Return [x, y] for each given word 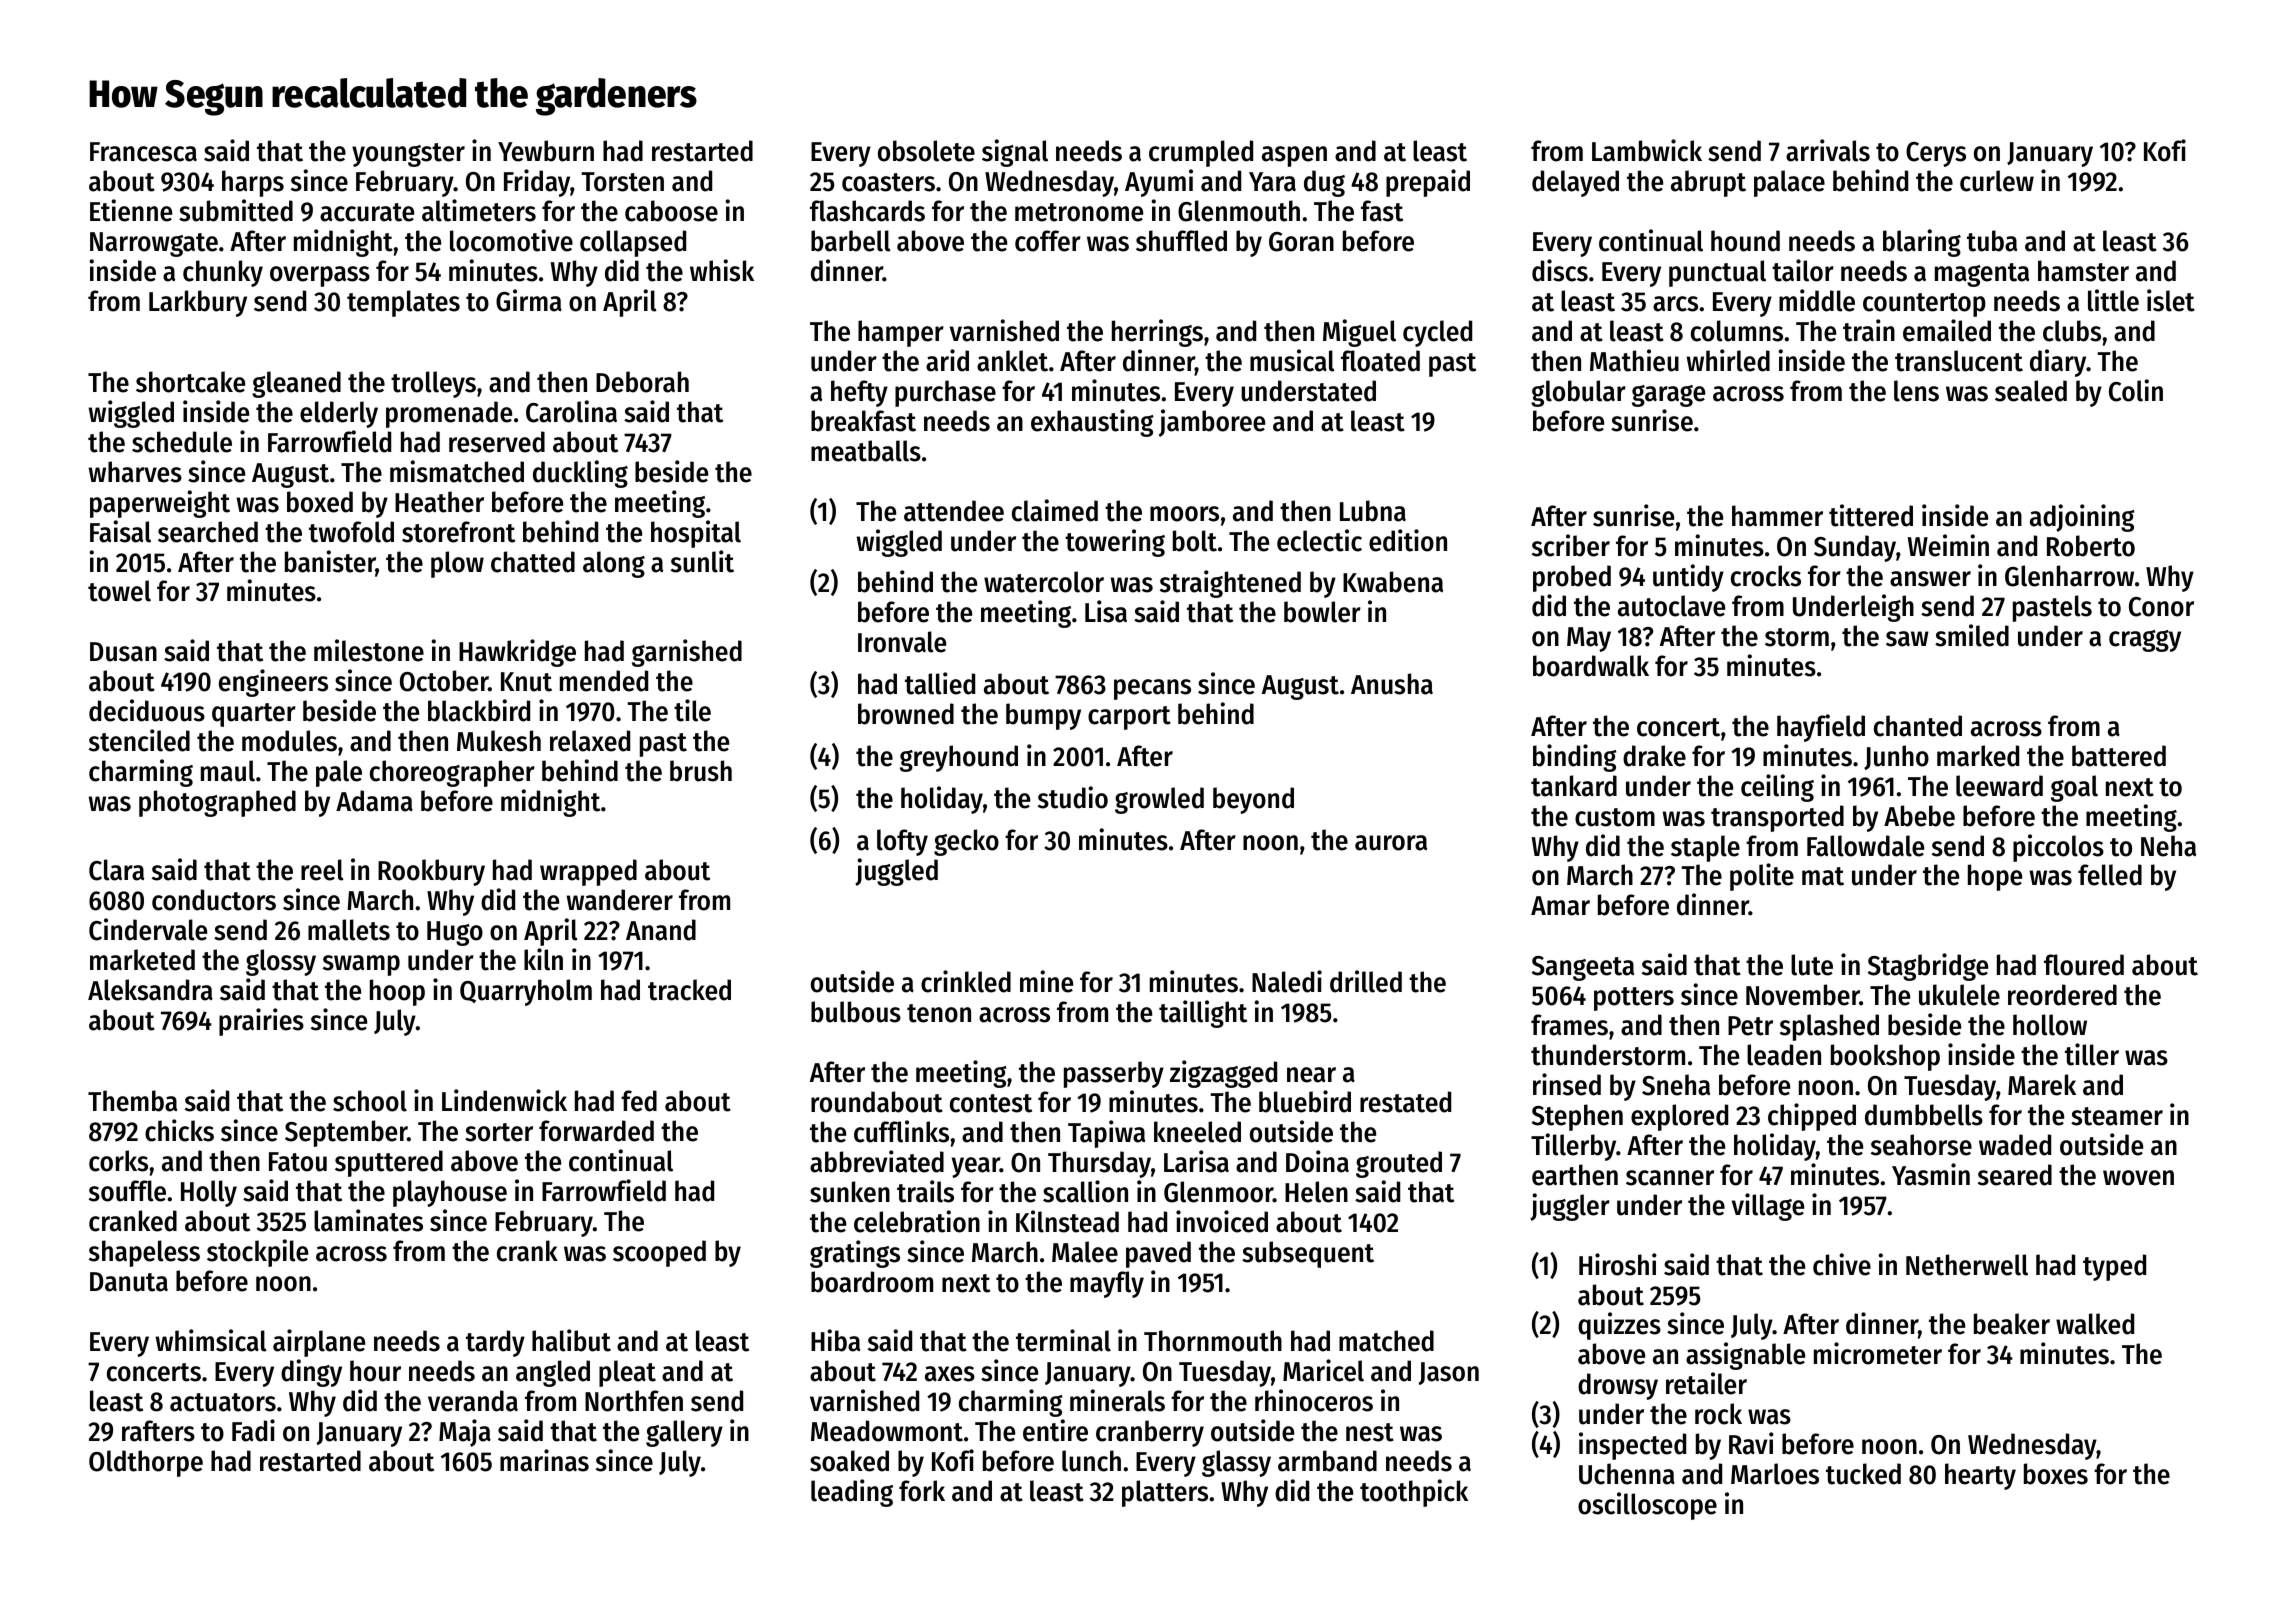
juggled [896, 872]
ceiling [1777, 788]
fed [639, 1101]
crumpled [1201, 153]
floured [2084, 965]
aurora [1391, 843]
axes [950, 1374]
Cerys [1936, 154]
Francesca [143, 152]
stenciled [139, 740]
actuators [223, 1402]
